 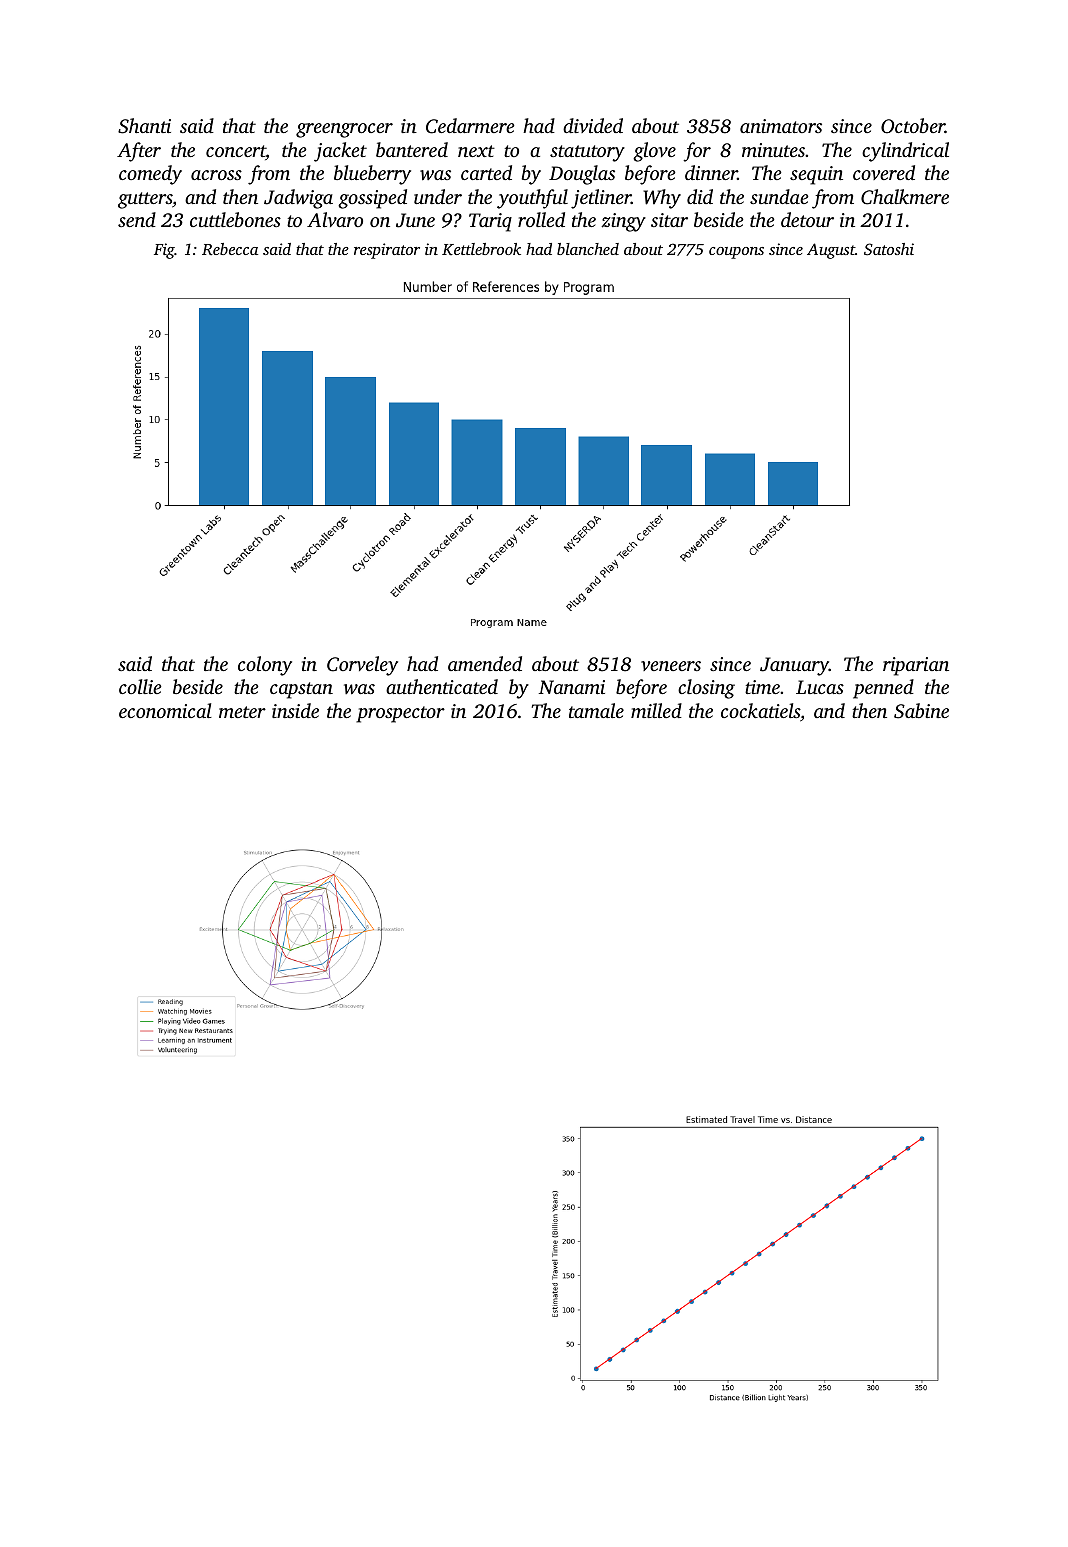 What do you see at coordinates (470, 126) in the page?
I see `Cedarmere` at bounding box center [470, 126].
